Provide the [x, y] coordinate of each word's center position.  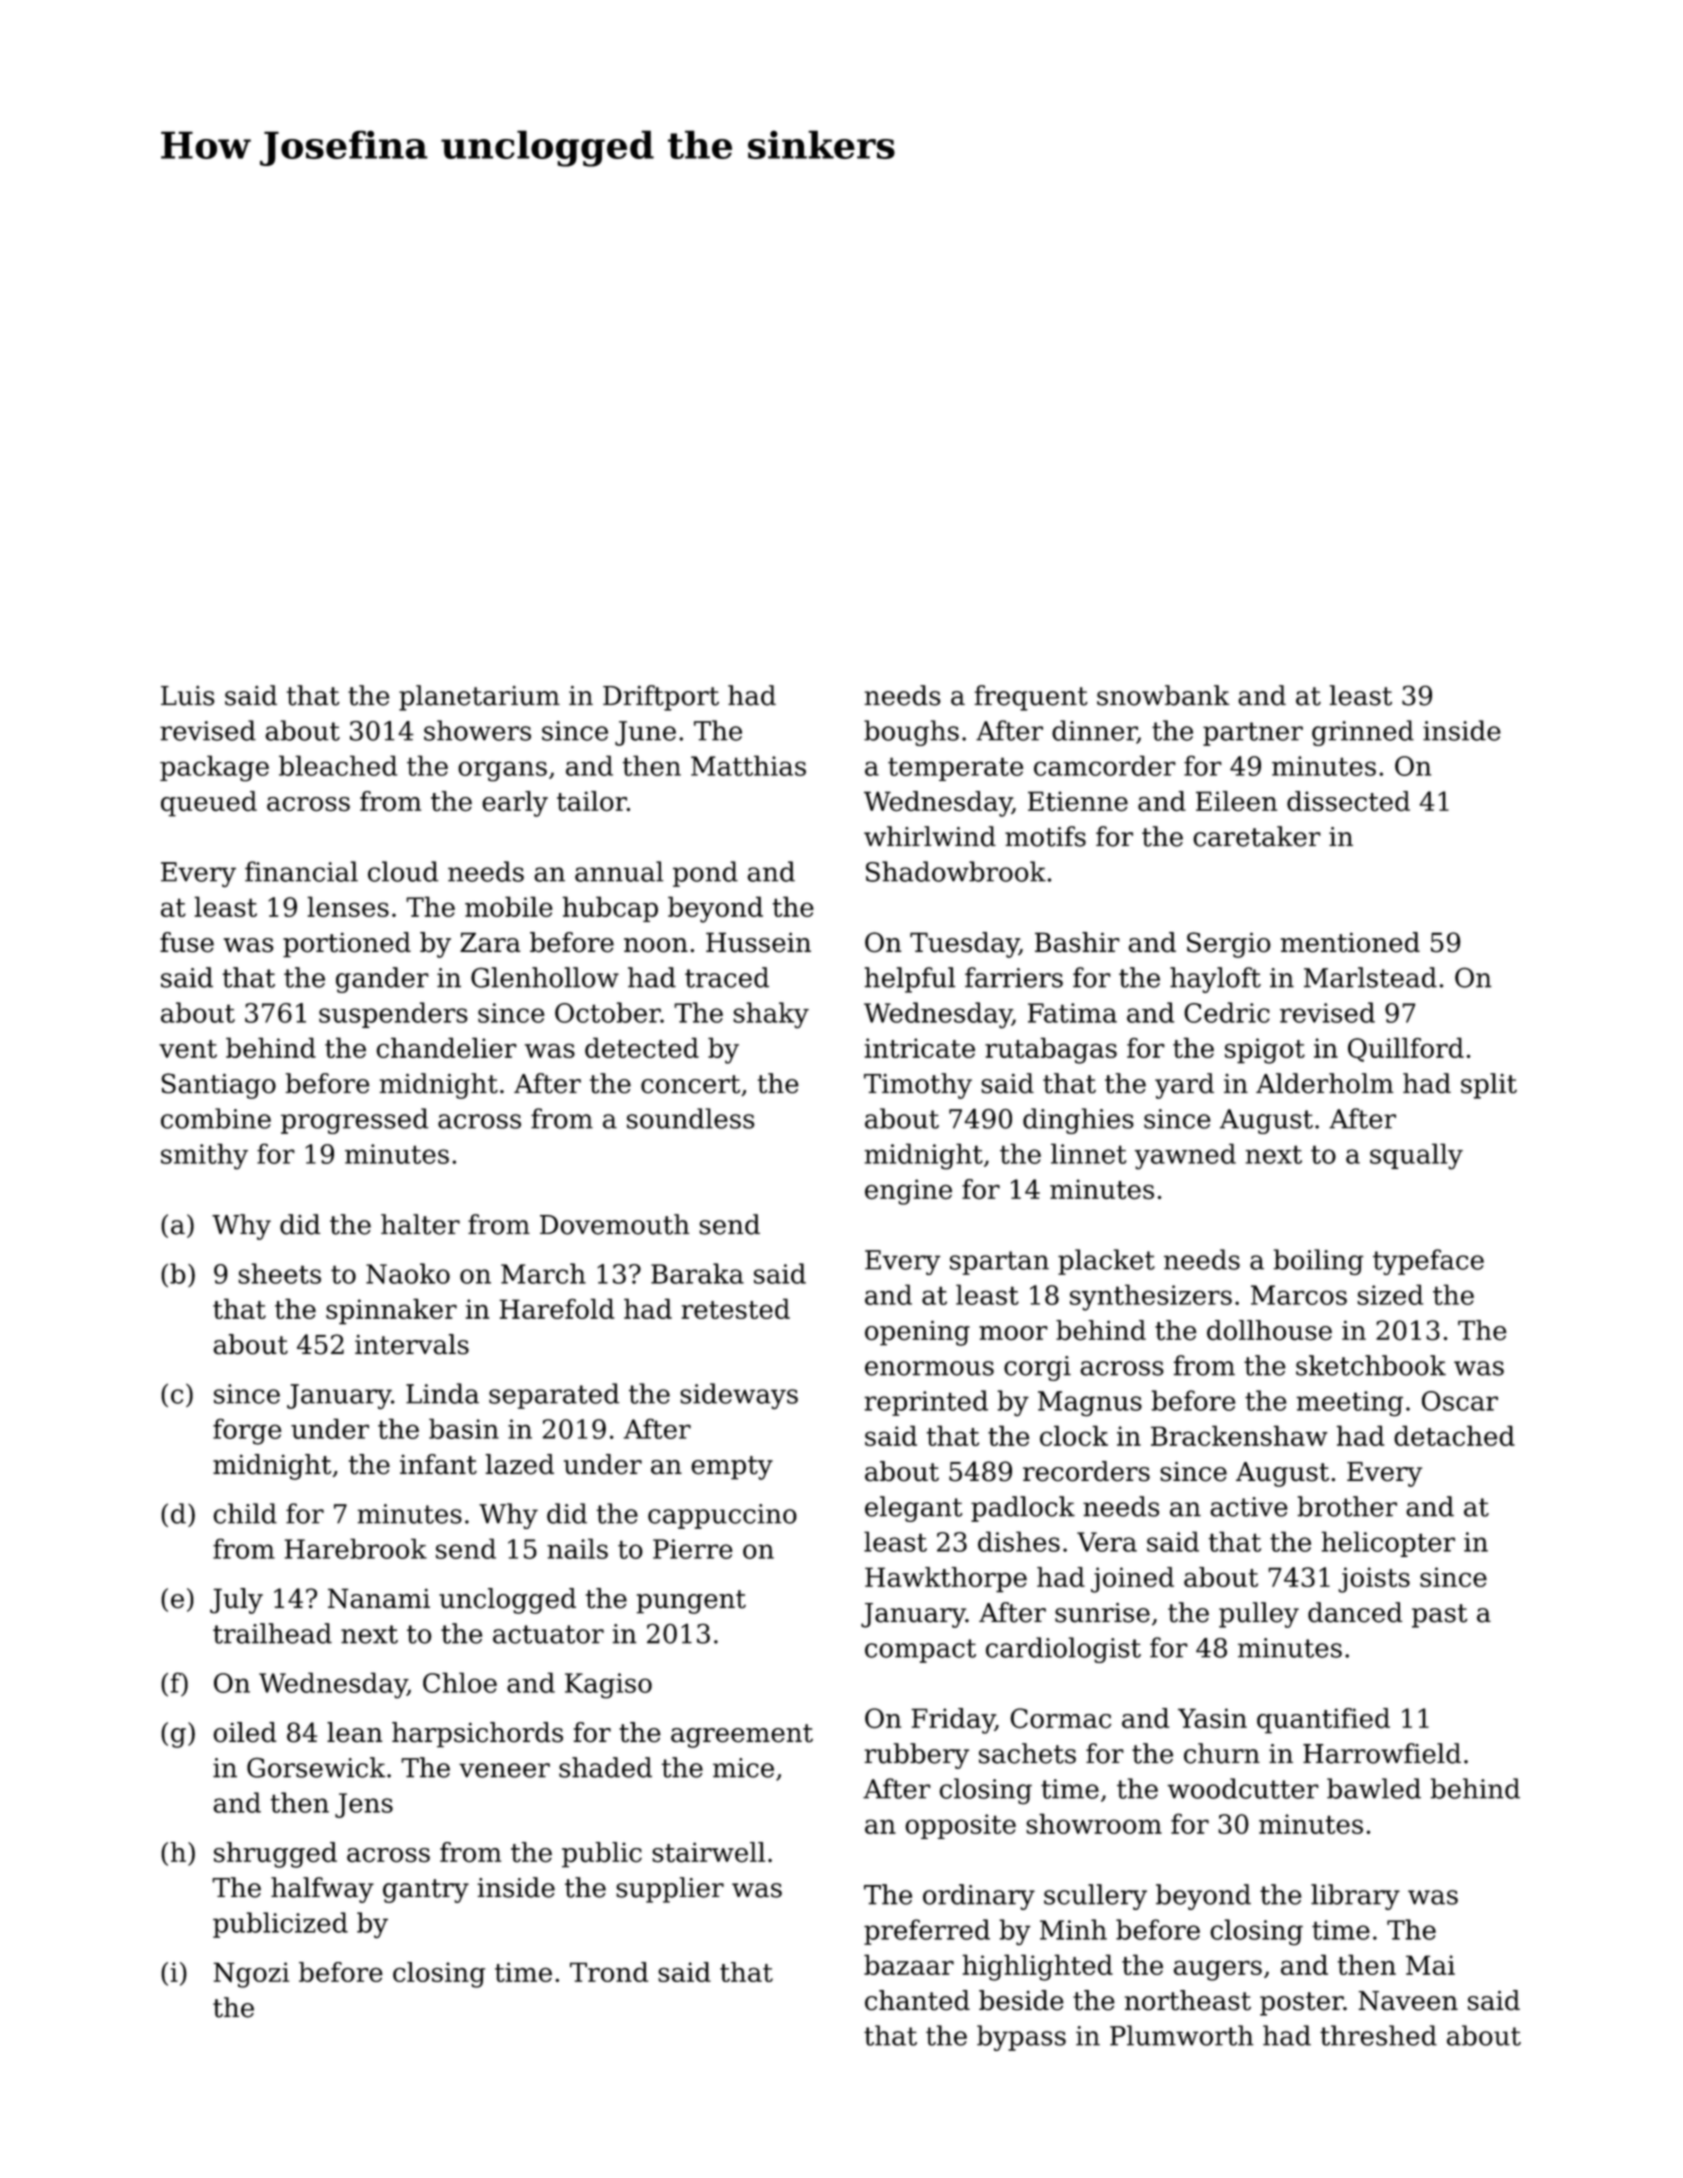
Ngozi [251, 1975]
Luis [188, 696]
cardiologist [1063, 1650]
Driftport [661, 698]
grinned [1363, 733]
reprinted [926, 1403]
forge [247, 1431]
